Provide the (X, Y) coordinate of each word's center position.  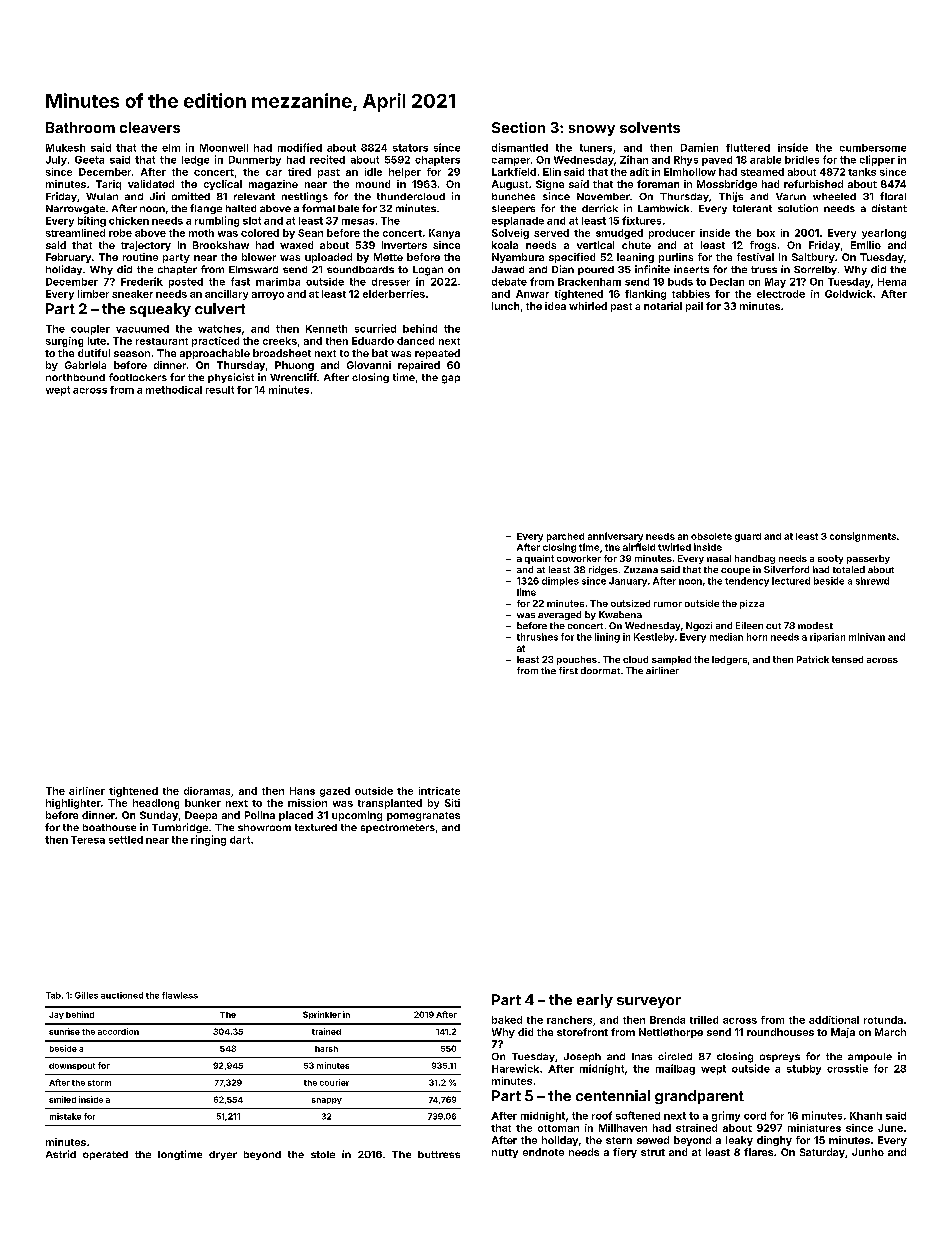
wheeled (834, 196)
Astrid (61, 1154)
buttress (439, 1154)
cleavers (150, 127)
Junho (868, 1152)
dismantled (520, 147)
